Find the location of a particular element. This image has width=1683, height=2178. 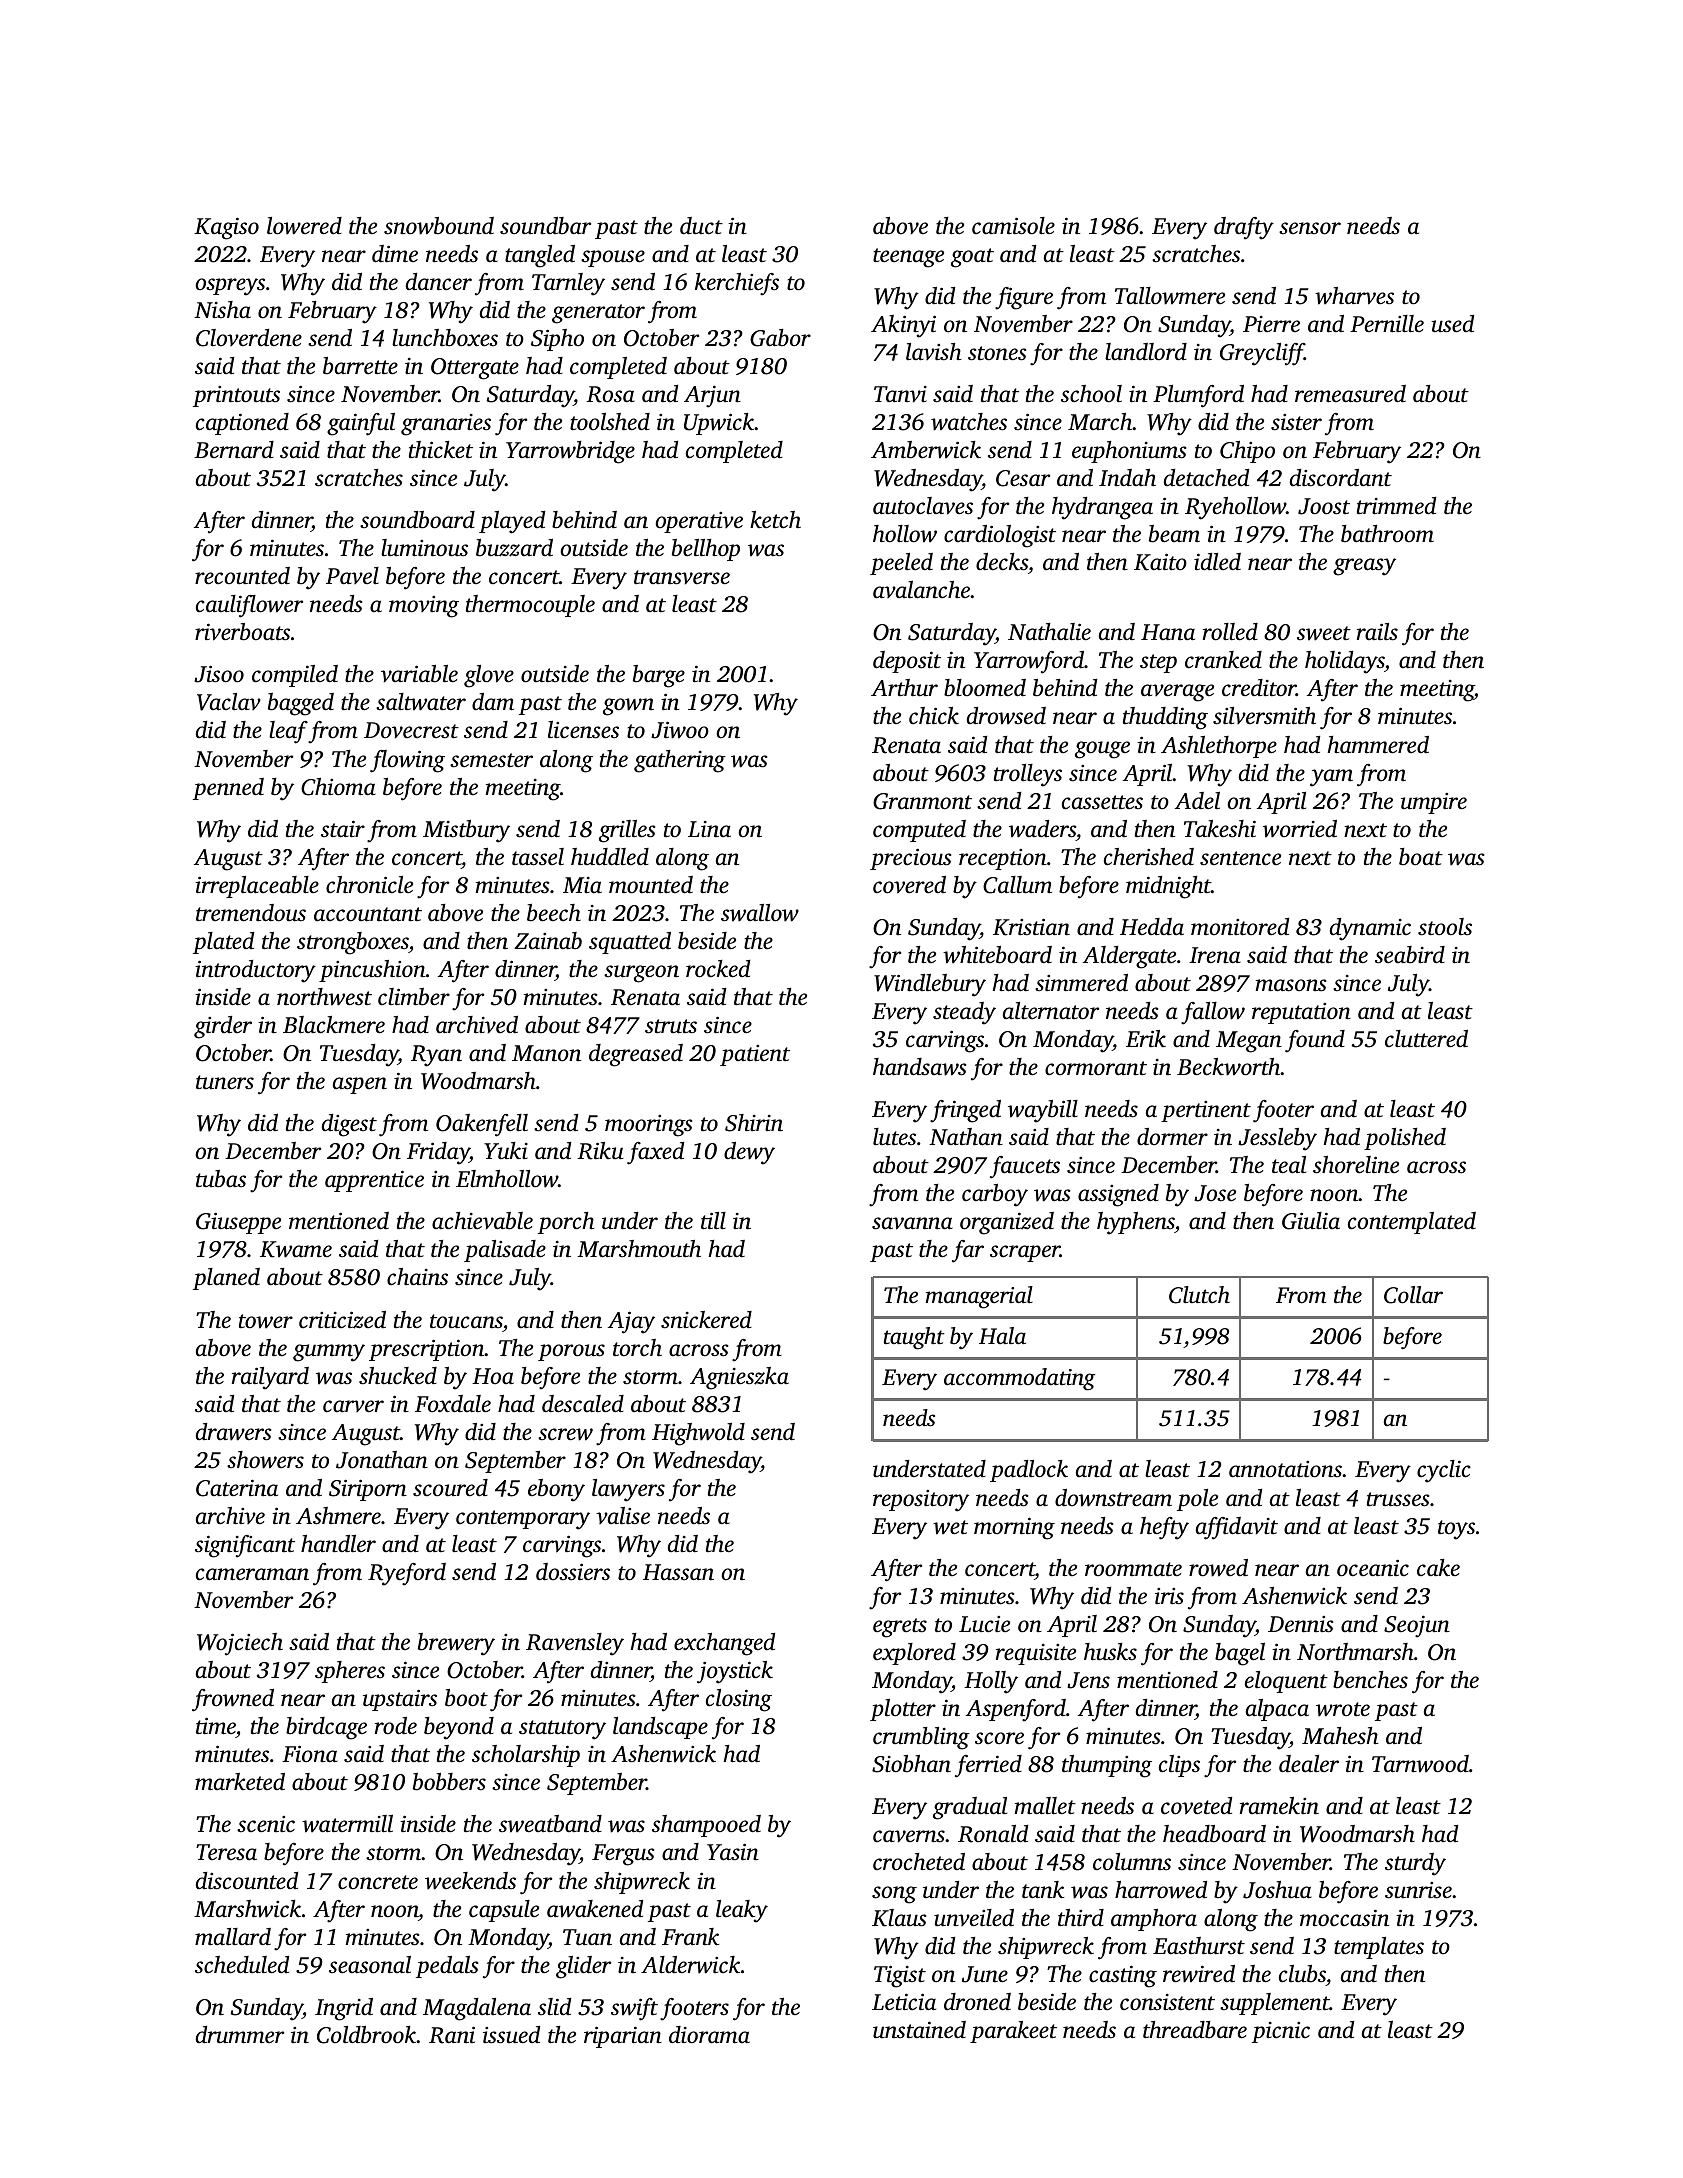

drummer is located at coordinates (240, 2035).
